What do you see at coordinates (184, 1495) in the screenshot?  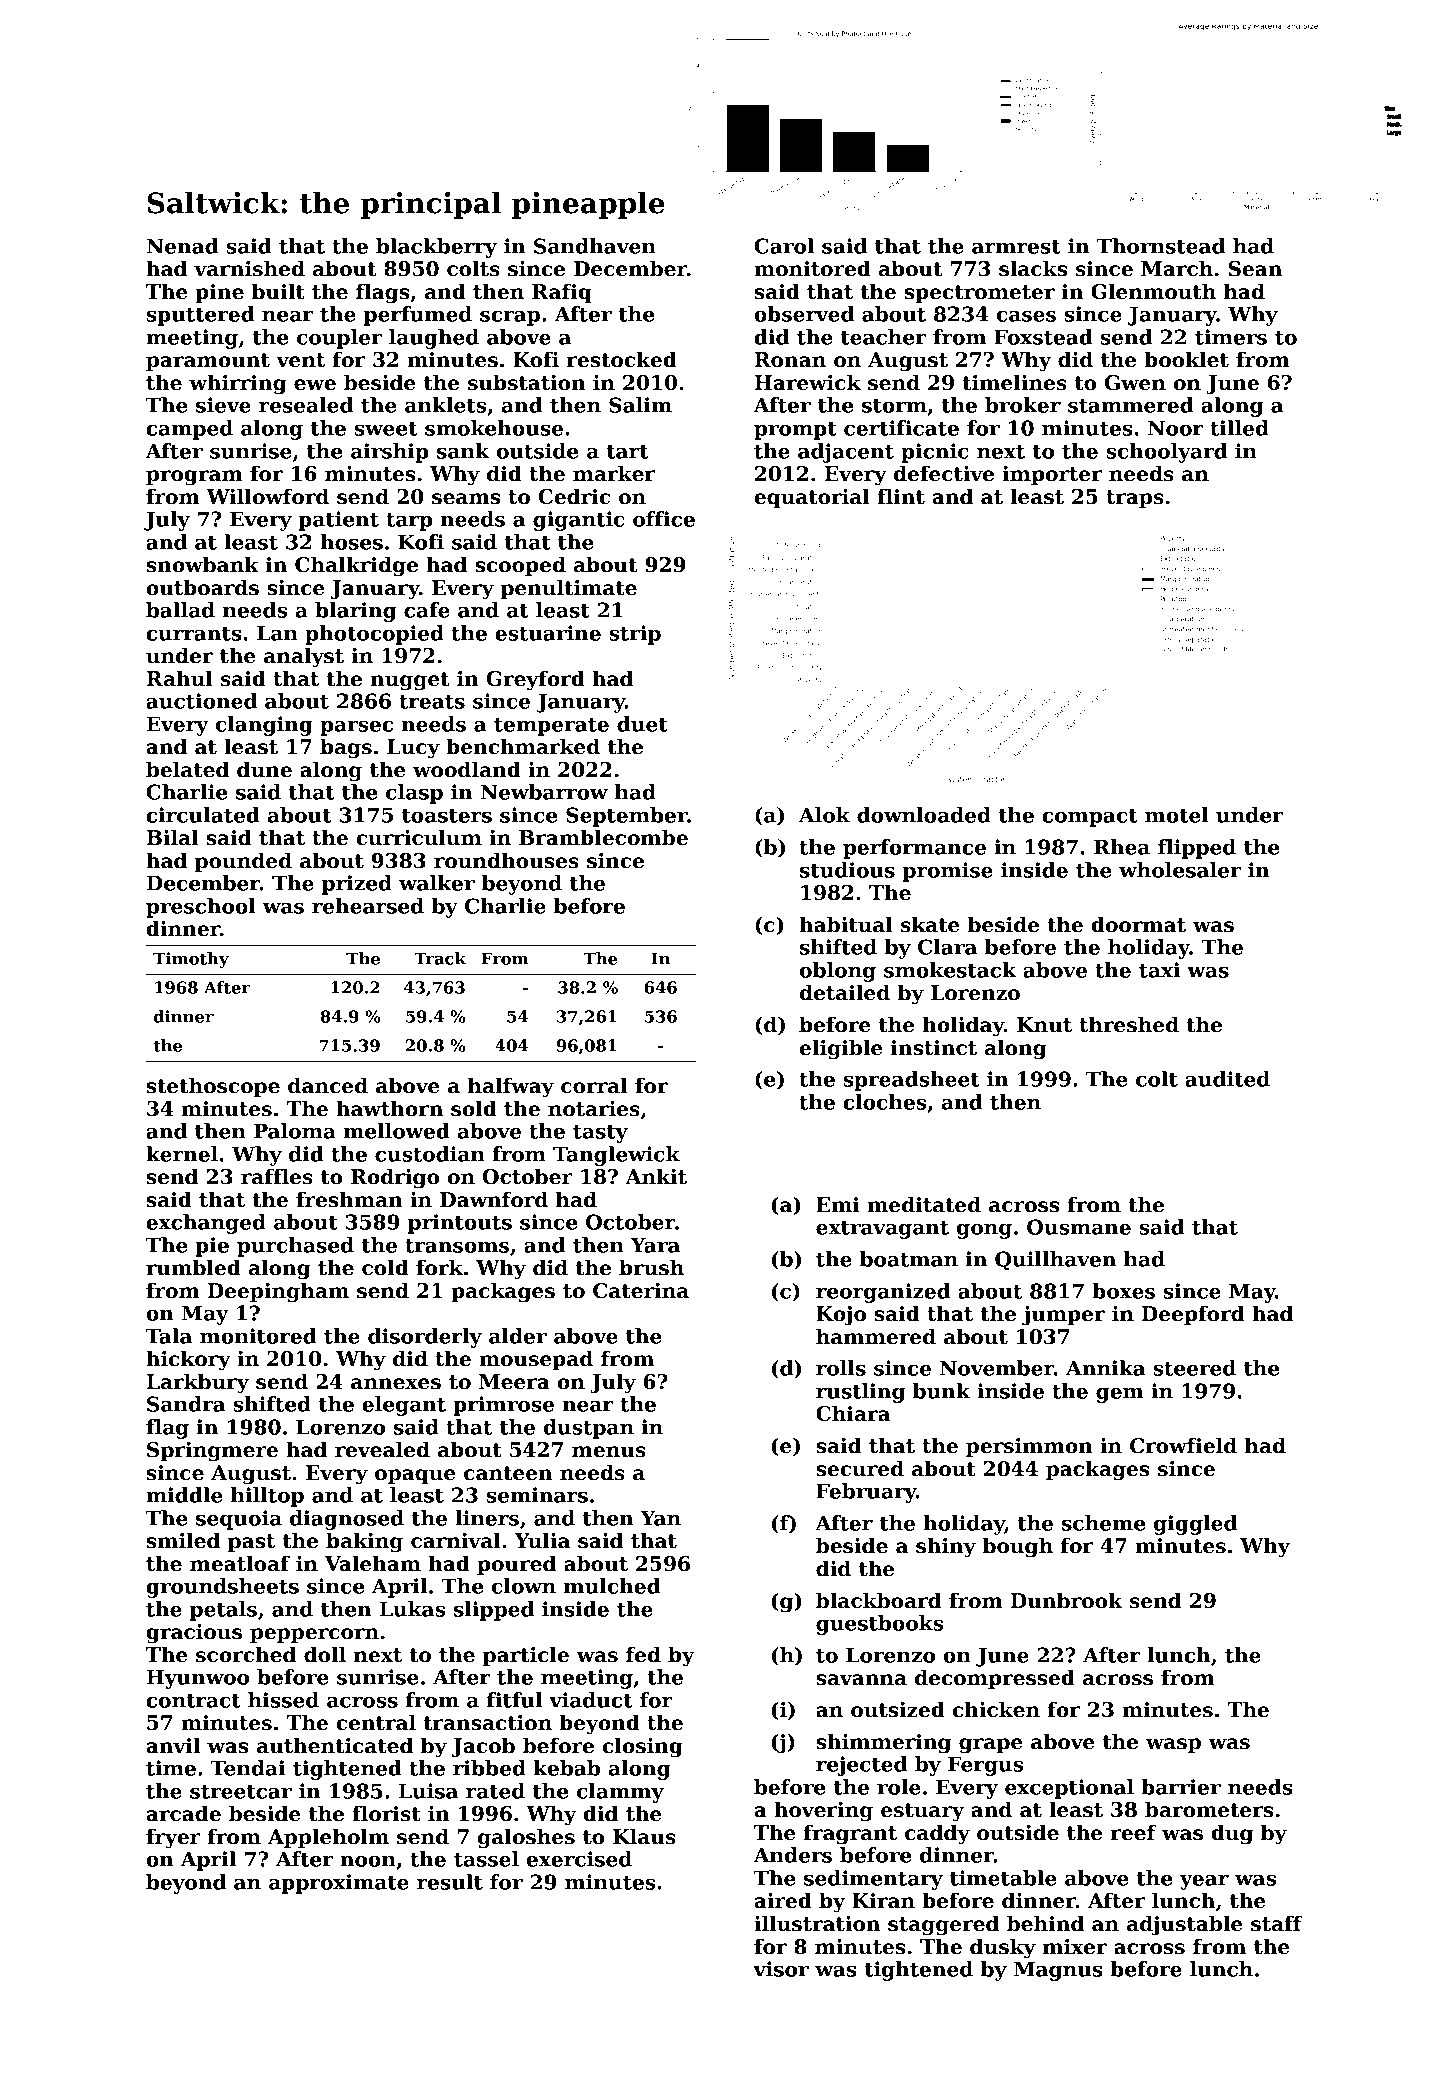 I see `middle` at bounding box center [184, 1495].
